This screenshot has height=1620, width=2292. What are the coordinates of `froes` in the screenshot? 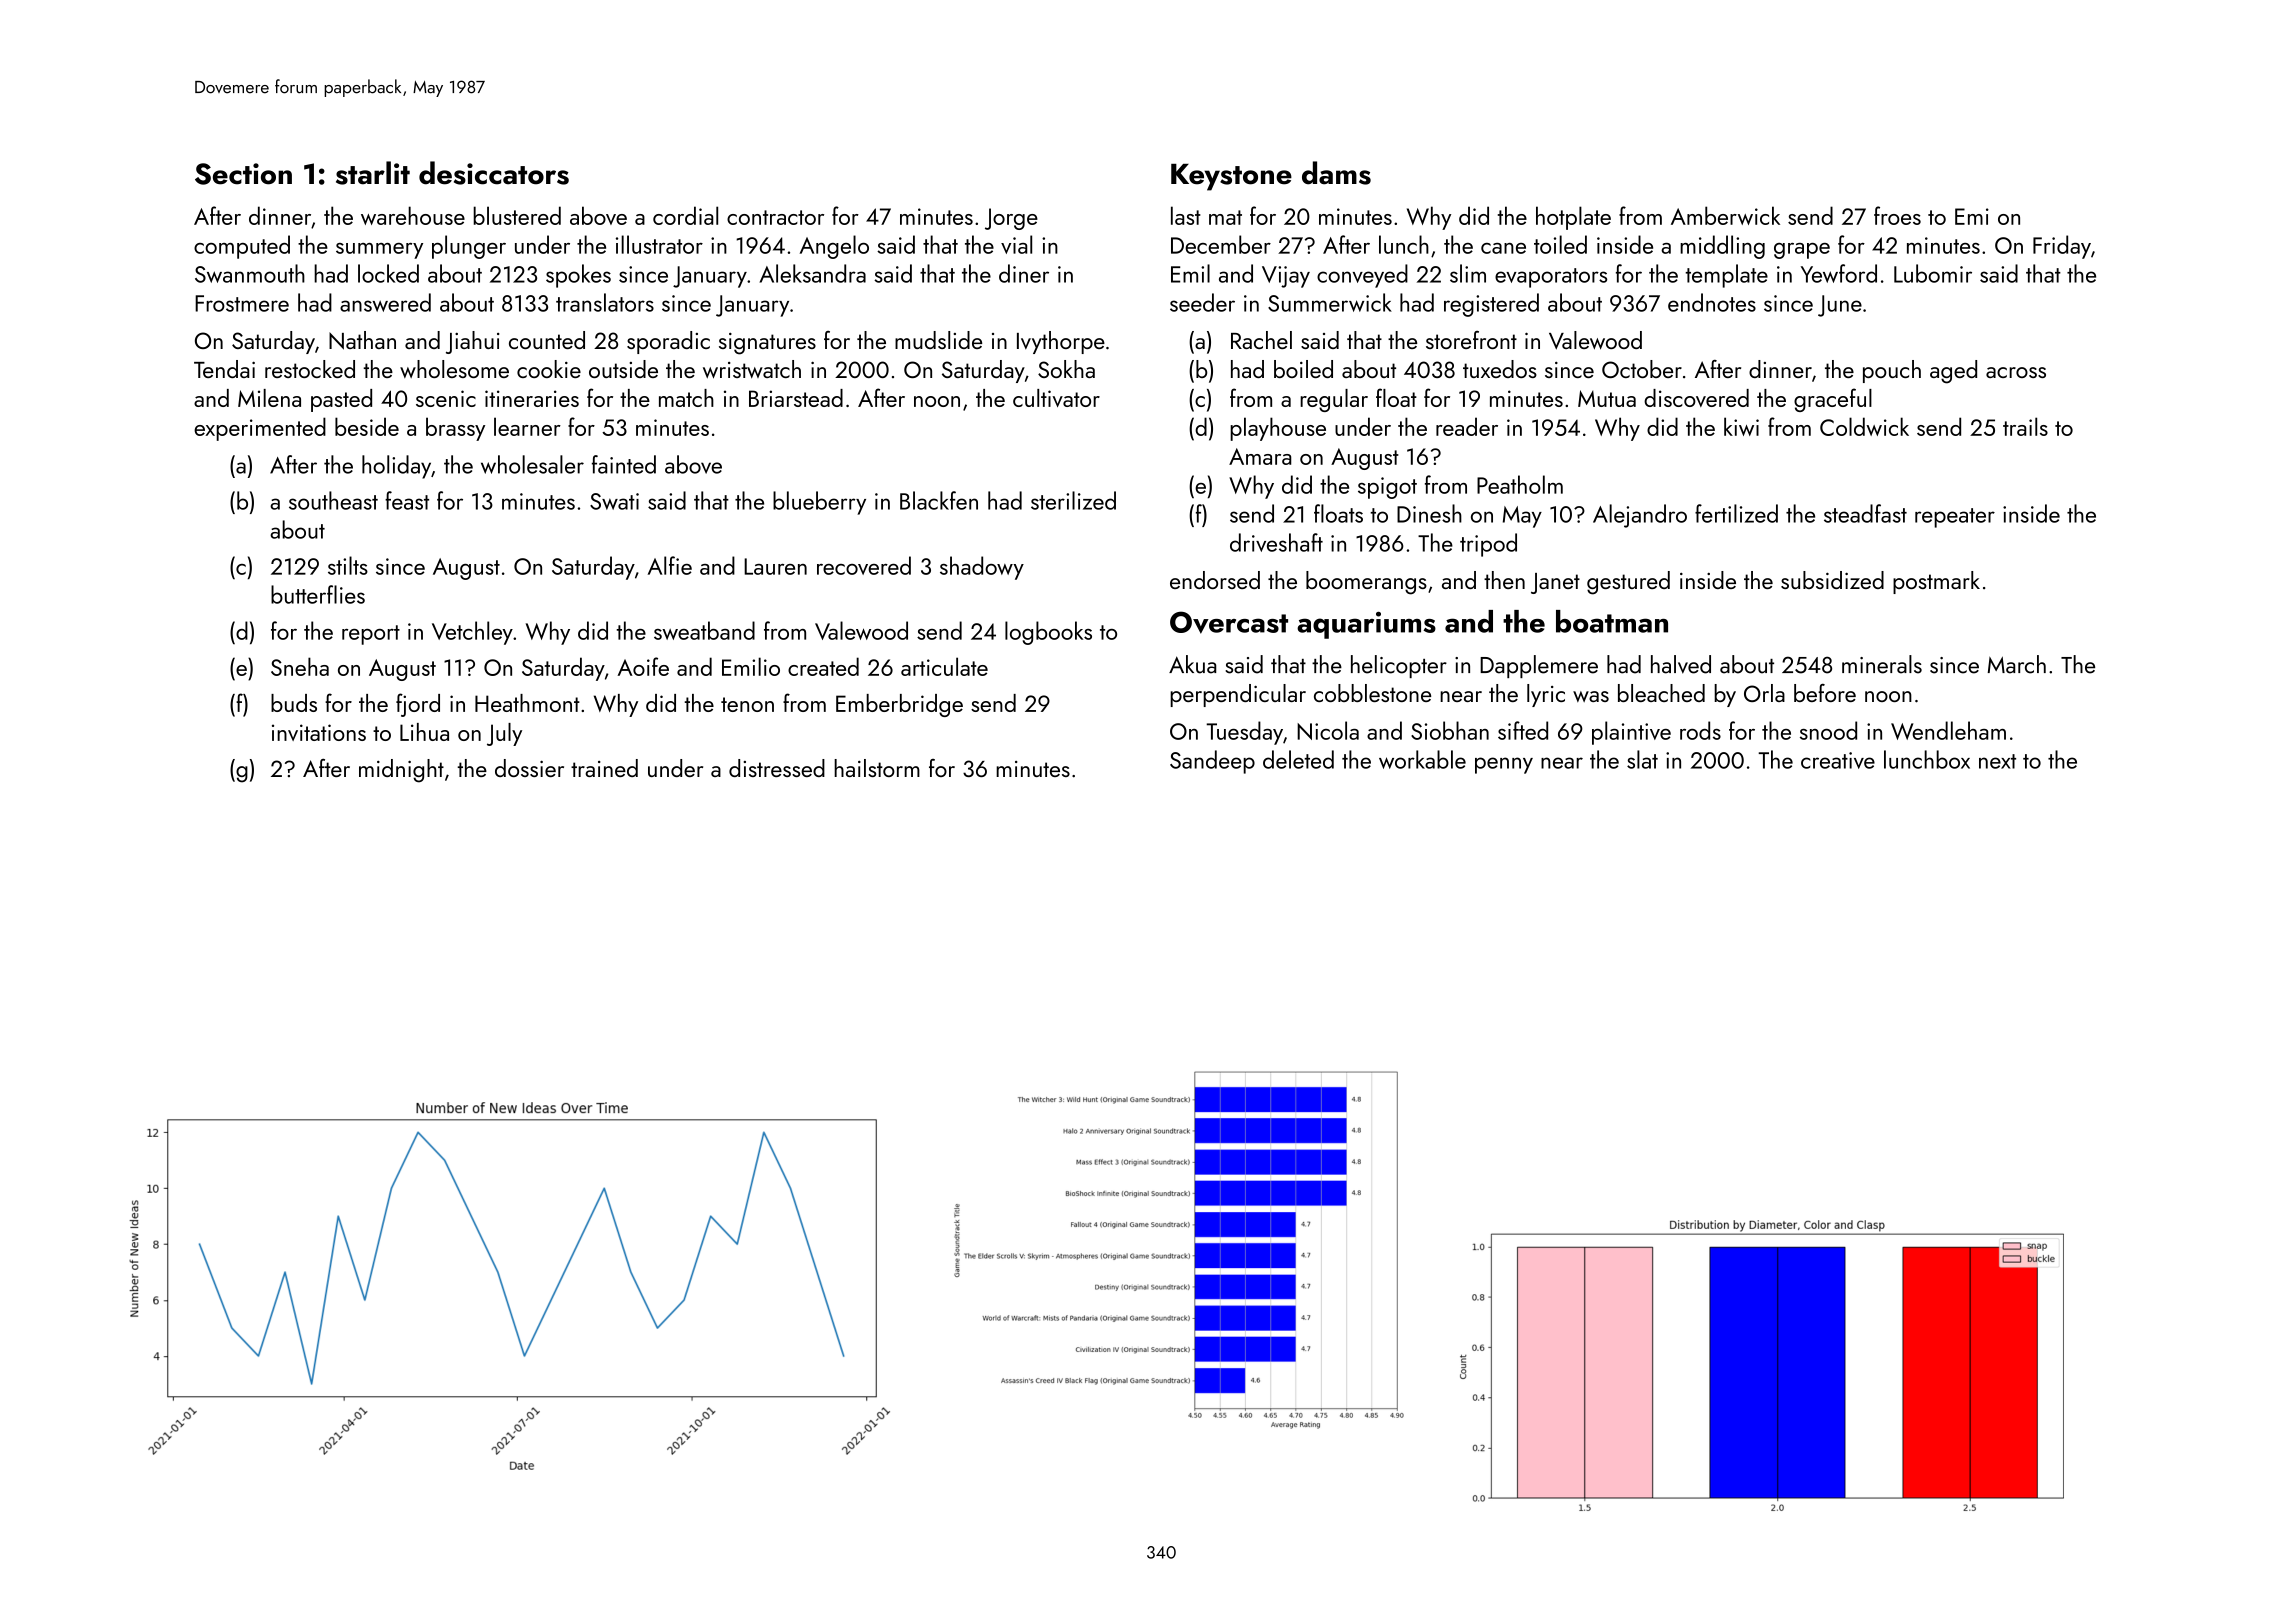 It's located at (1897, 215).
